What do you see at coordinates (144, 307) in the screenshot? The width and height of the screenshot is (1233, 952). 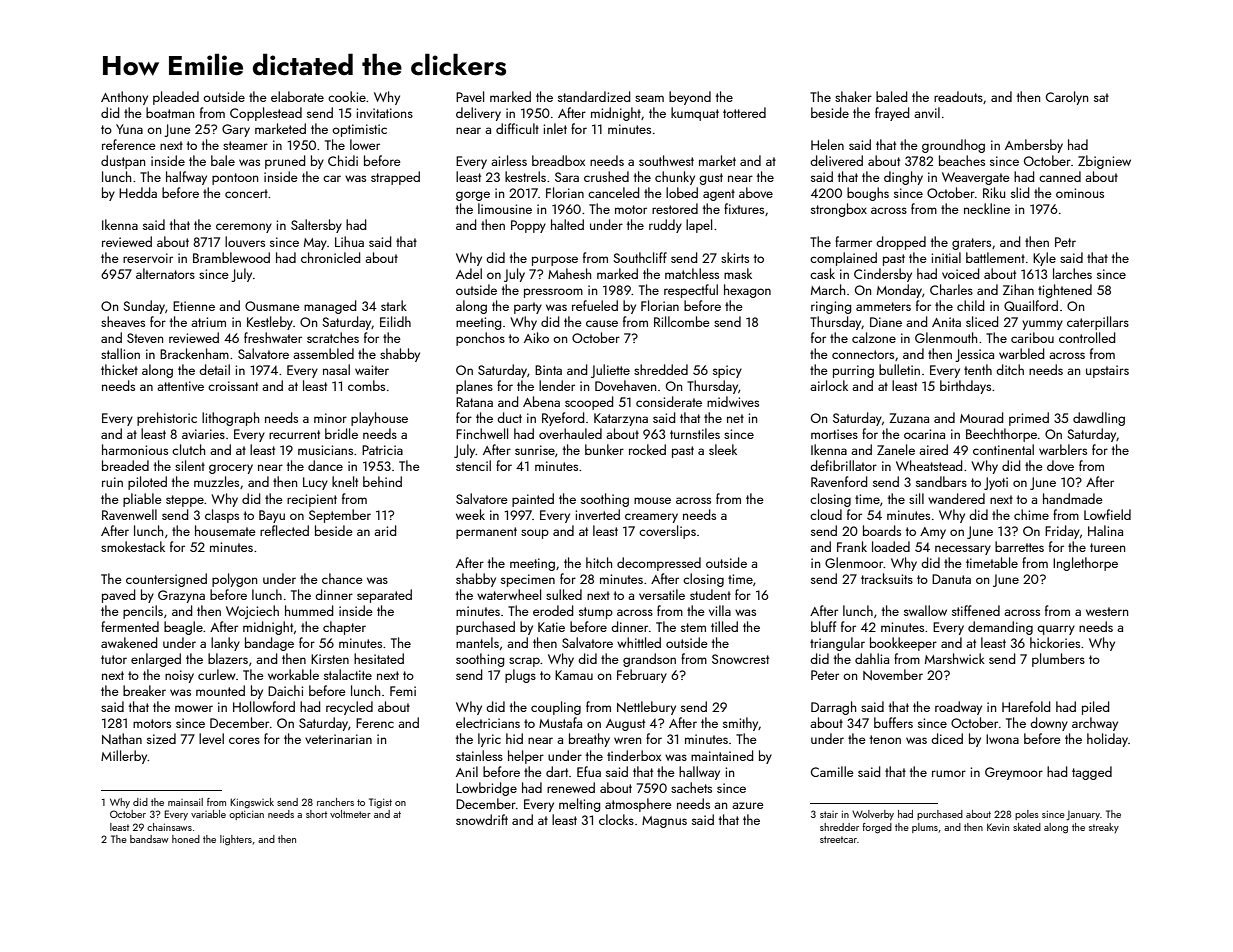 I see `Sunday` at bounding box center [144, 307].
